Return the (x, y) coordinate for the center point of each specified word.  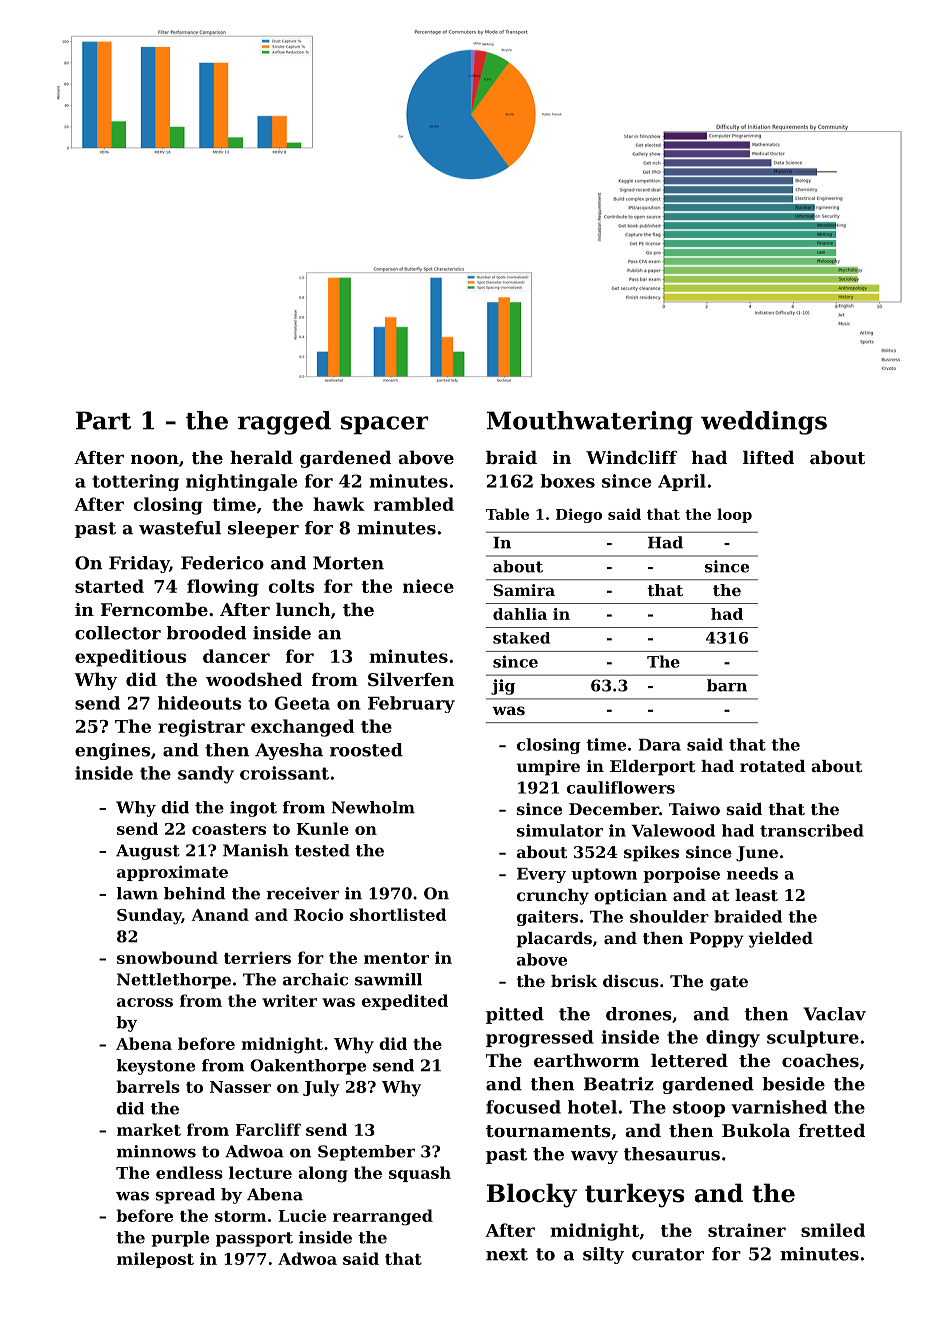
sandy (206, 775)
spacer (384, 425)
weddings (764, 423)
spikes (651, 854)
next (507, 1254)
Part (103, 420)
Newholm (373, 807)
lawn (137, 893)
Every (541, 875)
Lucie (302, 1215)
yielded (780, 940)
